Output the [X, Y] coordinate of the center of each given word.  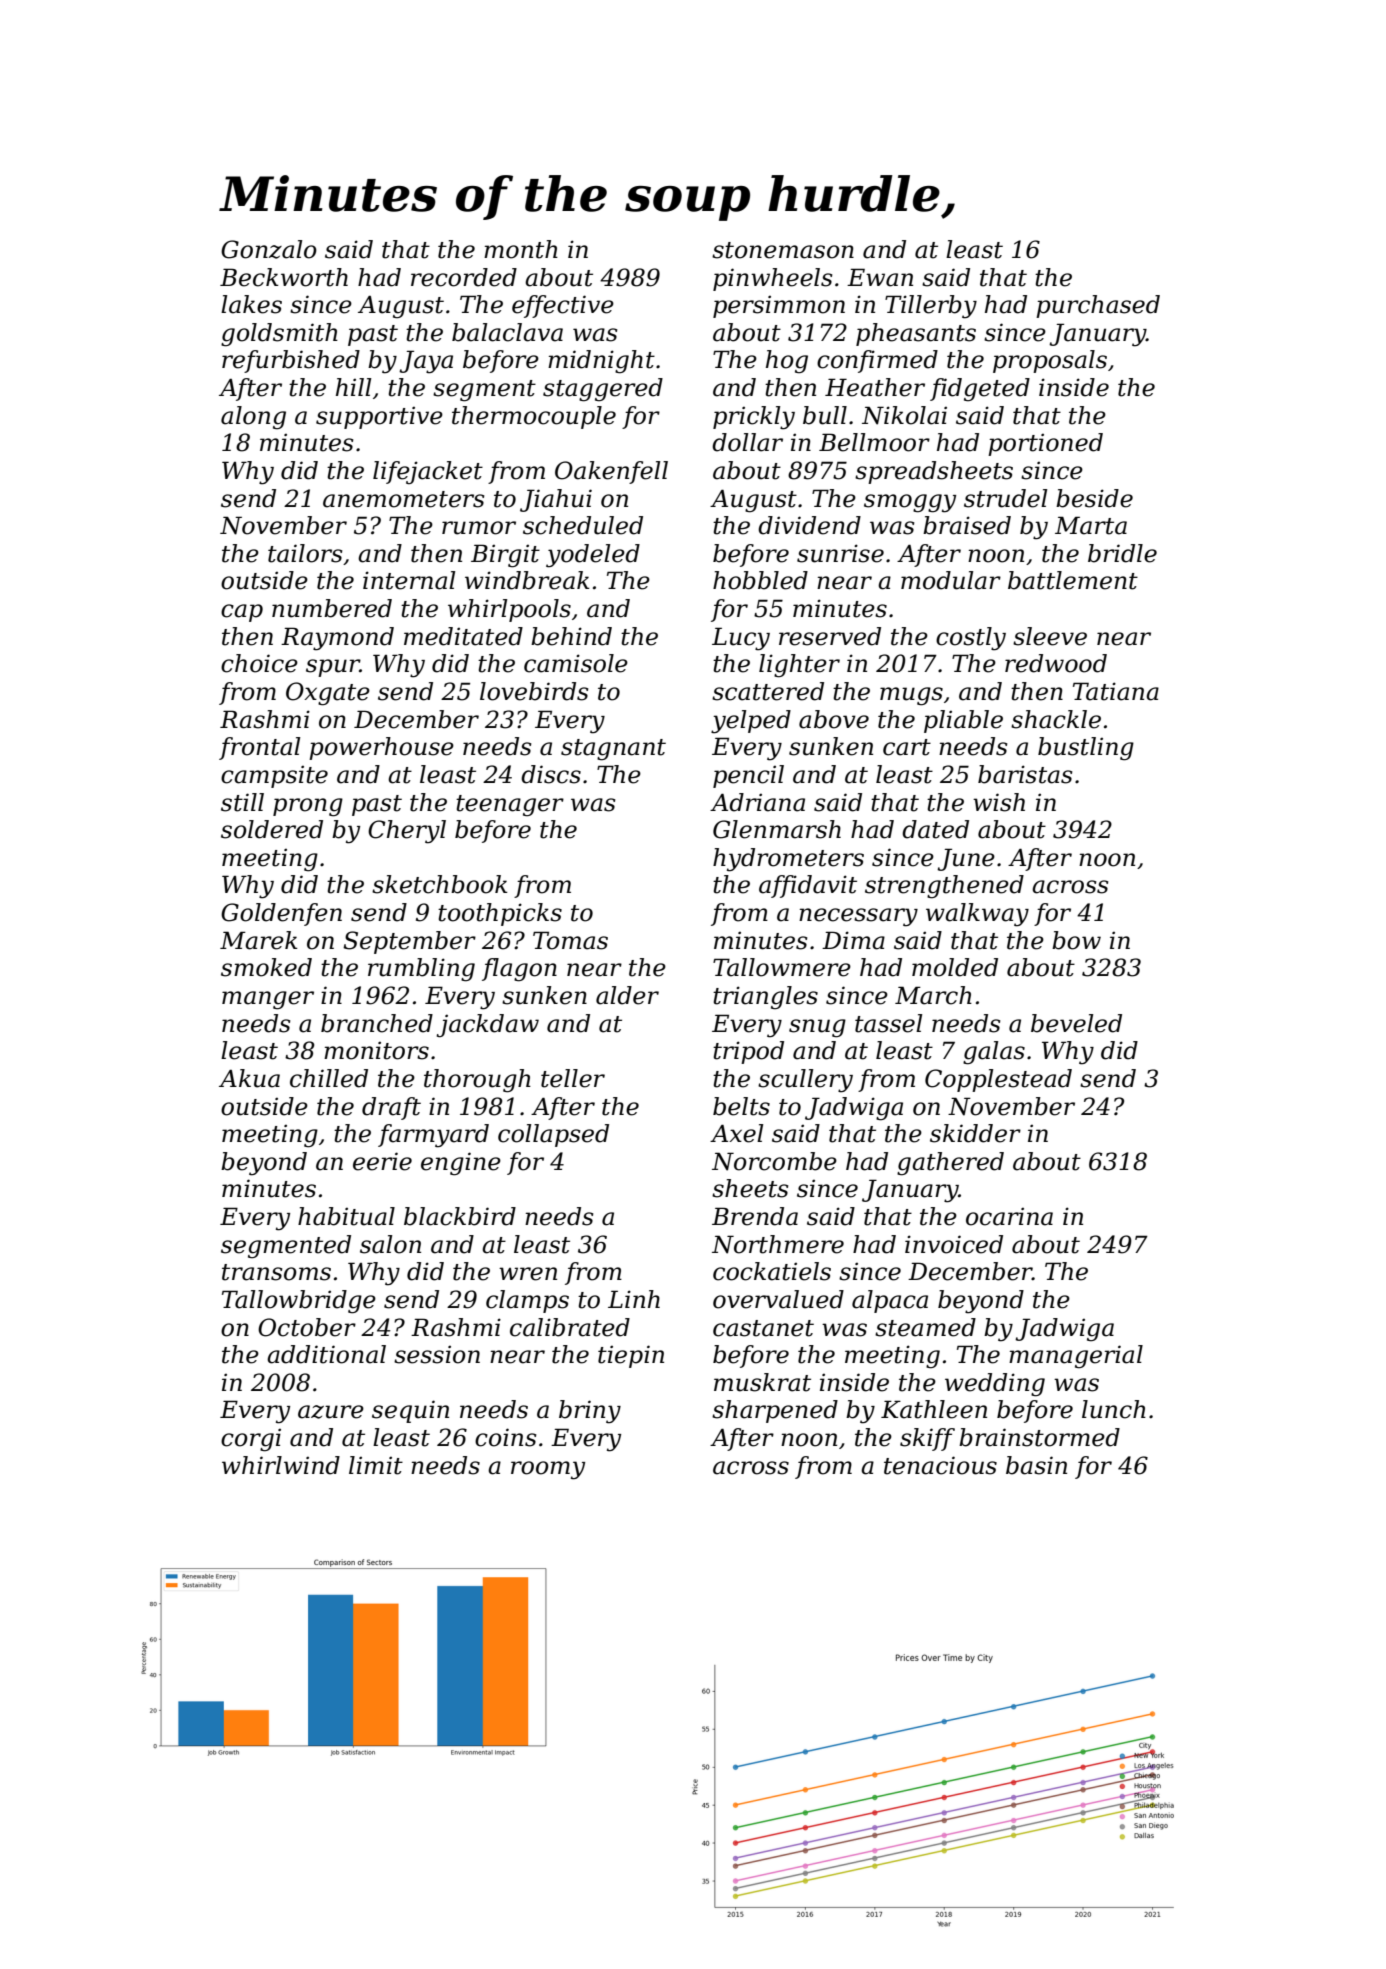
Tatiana [1116, 691]
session [437, 1354]
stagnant [613, 750]
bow [1076, 940]
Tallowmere [782, 967]
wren [528, 1274]
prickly [754, 418]
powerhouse [381, 748]
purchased [1098, 306]
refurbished [291, 361]
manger [268, 1000]
